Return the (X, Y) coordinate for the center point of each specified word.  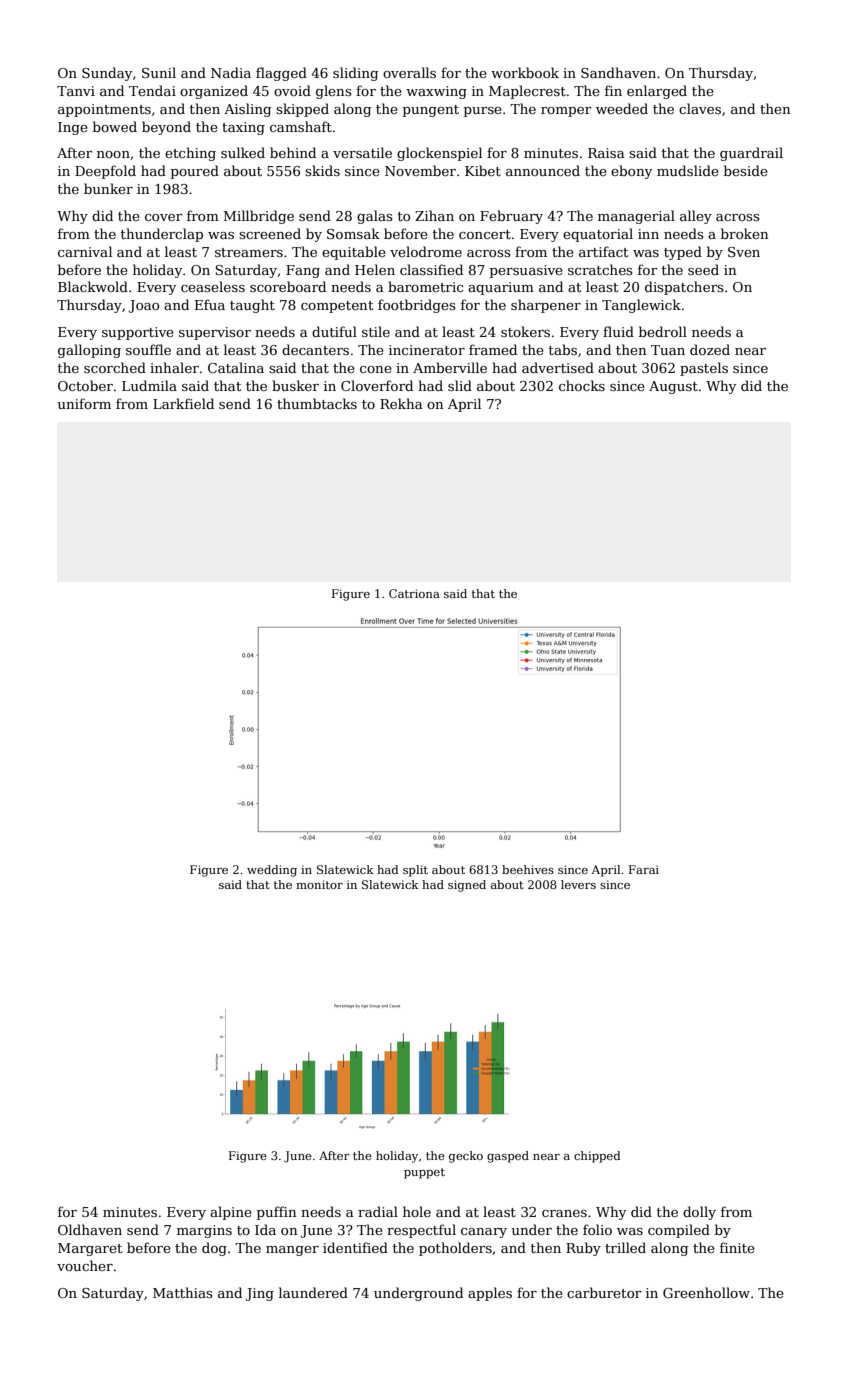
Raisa (606, 153)
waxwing (436, 92)
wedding (272, 871)
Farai (644, 869)
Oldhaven (90, 1229)
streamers (249, 252)
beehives (528, 869)
